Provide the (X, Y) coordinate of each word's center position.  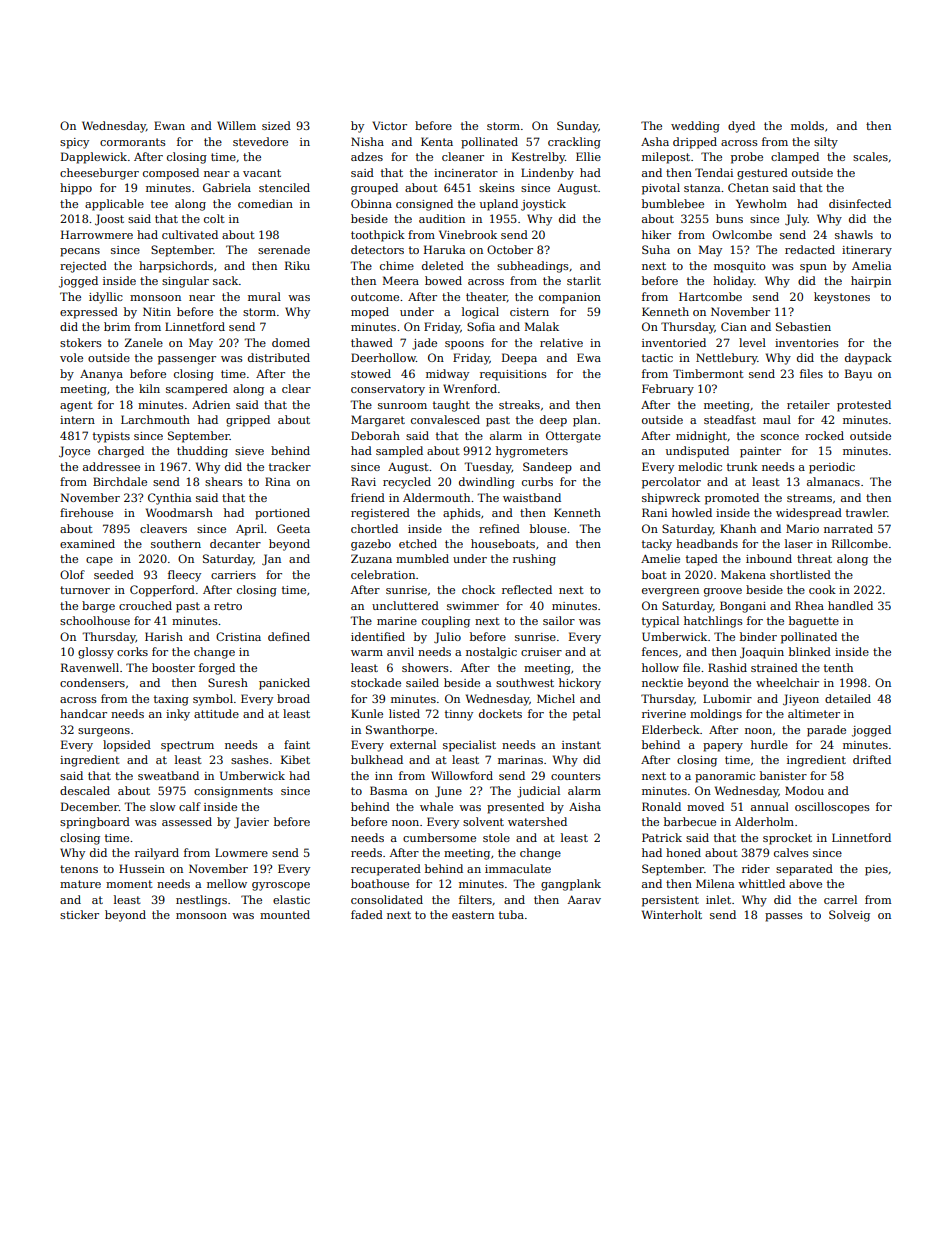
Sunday (577, 127)
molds (807, 125)
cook (822, 589)
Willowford (462, 775)
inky (178, 715)
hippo (76, 189)
